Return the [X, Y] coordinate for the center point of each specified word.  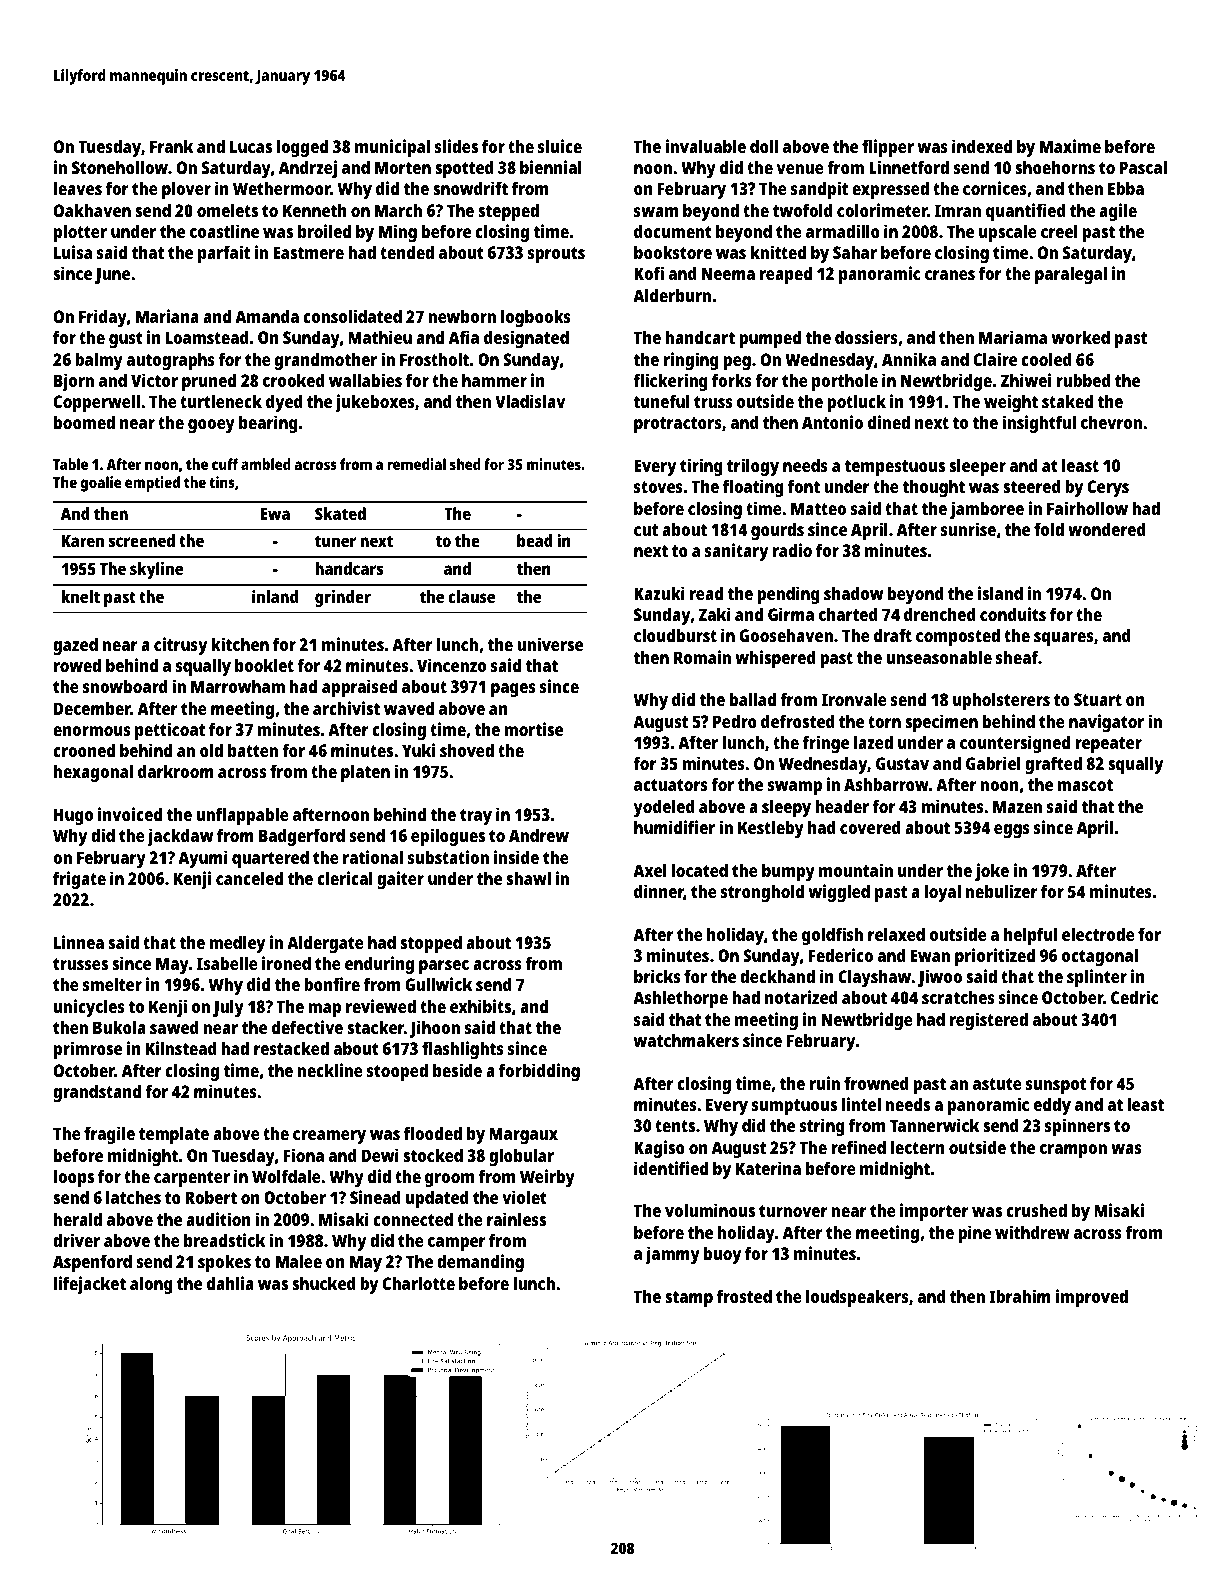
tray [476, 817]
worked [1081, 337]
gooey [211, 426]
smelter [112, 984]
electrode [1098, 934]
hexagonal [93, 773]
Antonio [832, 422]
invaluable [706, 146]
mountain [856, 870]
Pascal [1143, 167]
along [151, 1285]
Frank [171, 146]
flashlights [462, 1050]
